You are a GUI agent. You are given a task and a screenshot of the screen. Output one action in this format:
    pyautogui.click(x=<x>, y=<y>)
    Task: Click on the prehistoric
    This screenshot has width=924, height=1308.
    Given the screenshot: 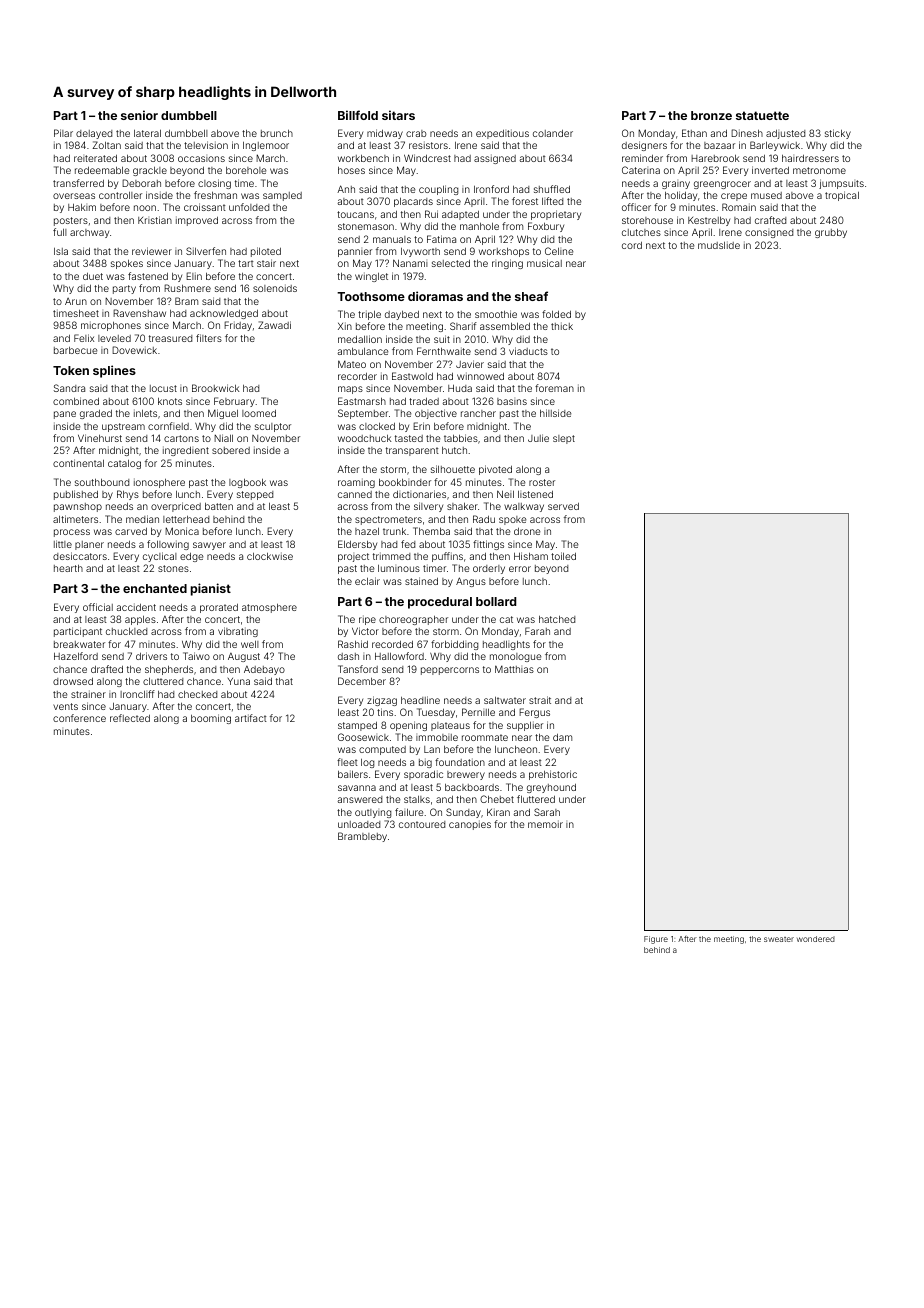 What is the action you would take?
    pyautogui.click(x=553, y=775)
